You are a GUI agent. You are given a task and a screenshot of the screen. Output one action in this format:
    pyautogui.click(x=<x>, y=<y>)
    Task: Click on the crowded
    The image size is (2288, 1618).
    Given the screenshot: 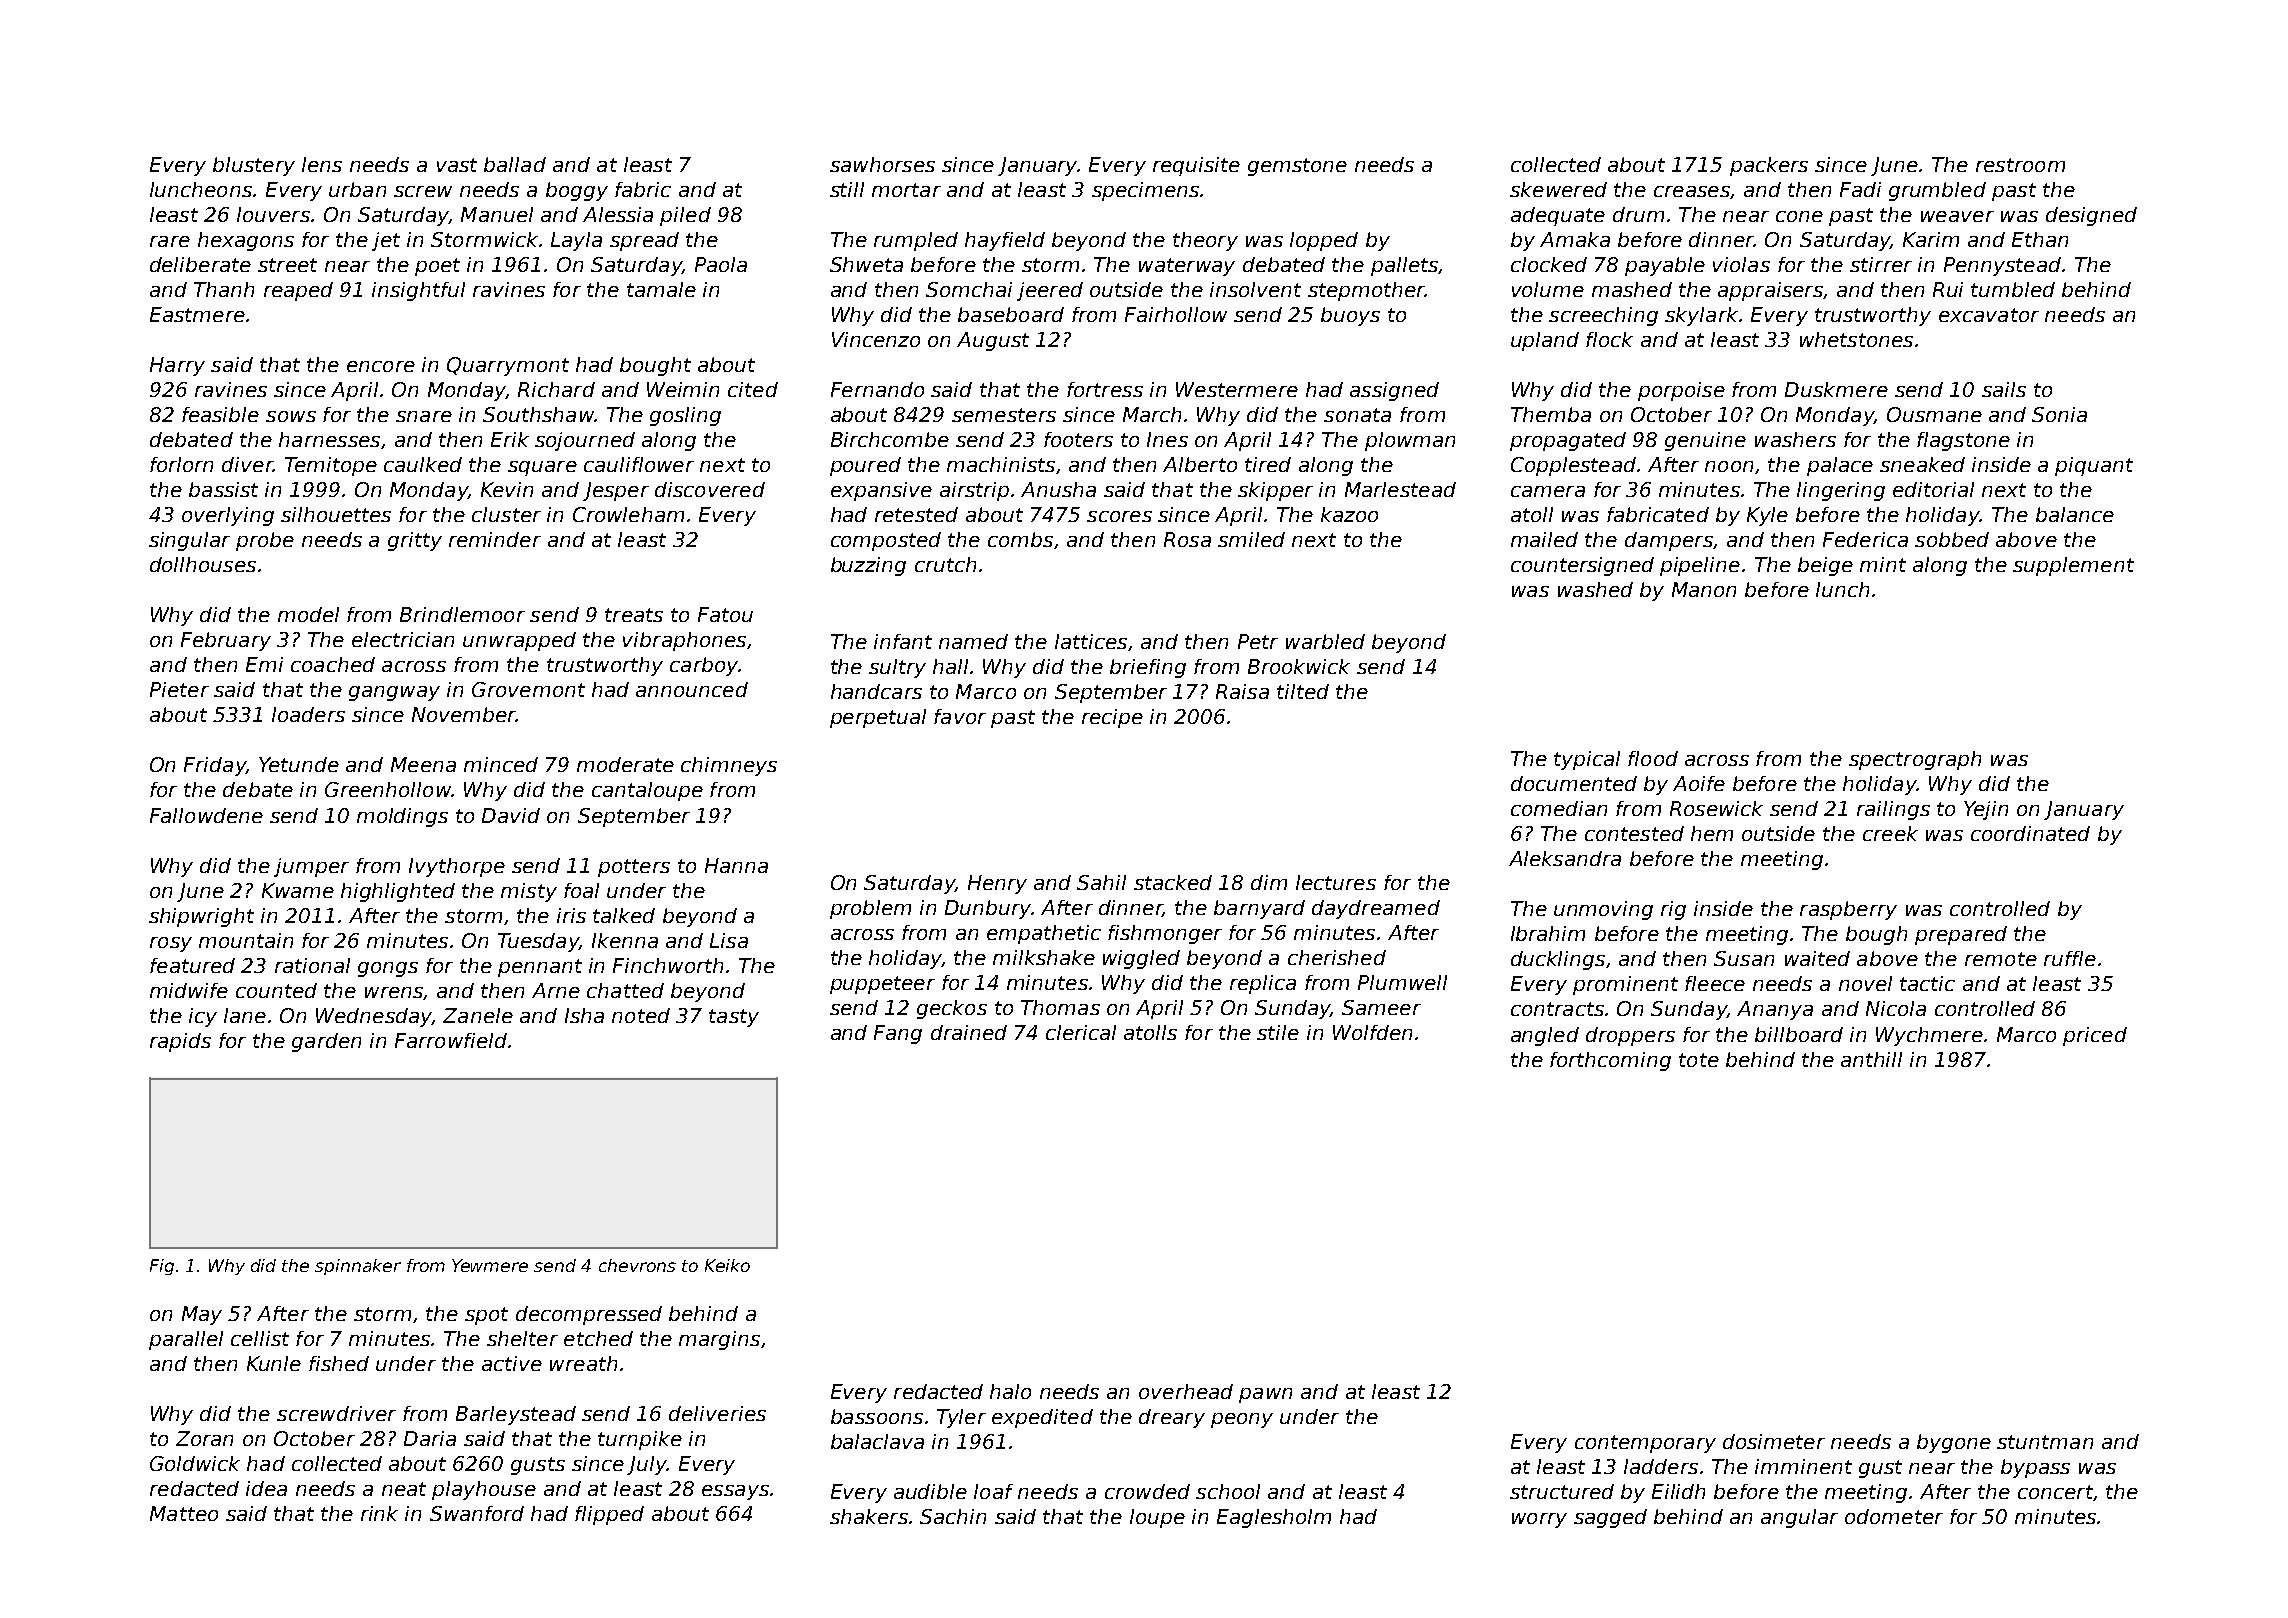 What is the action you would take?
    pyautogui.click(x=1147, y=1491)
